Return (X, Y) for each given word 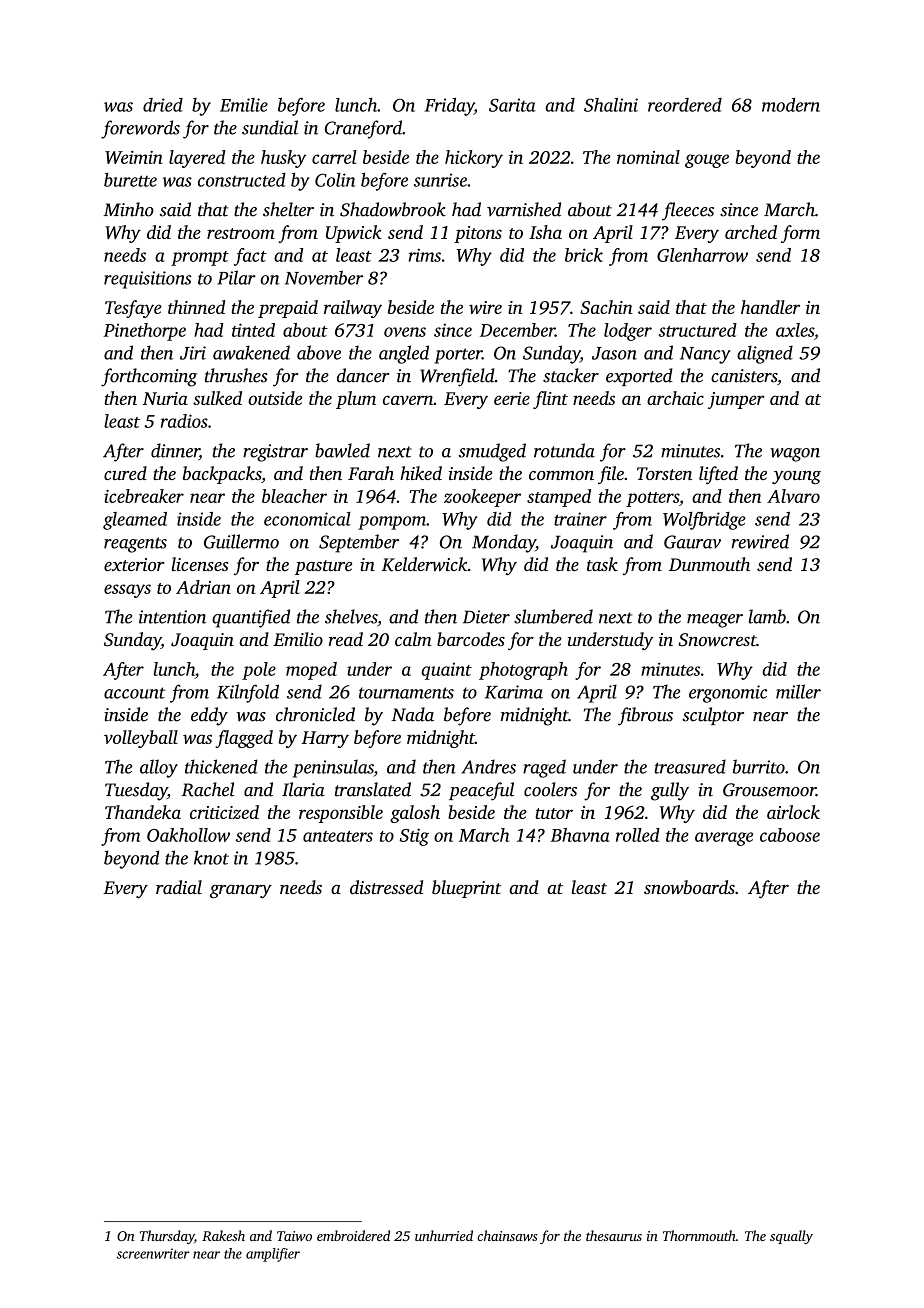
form (800, 234)
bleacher (294, 496)
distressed (386, 887)
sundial (270, 127)
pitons (478, 234)
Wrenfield (457, 377)
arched (751, 232)
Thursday (167, 1237)
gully (670, 791)
